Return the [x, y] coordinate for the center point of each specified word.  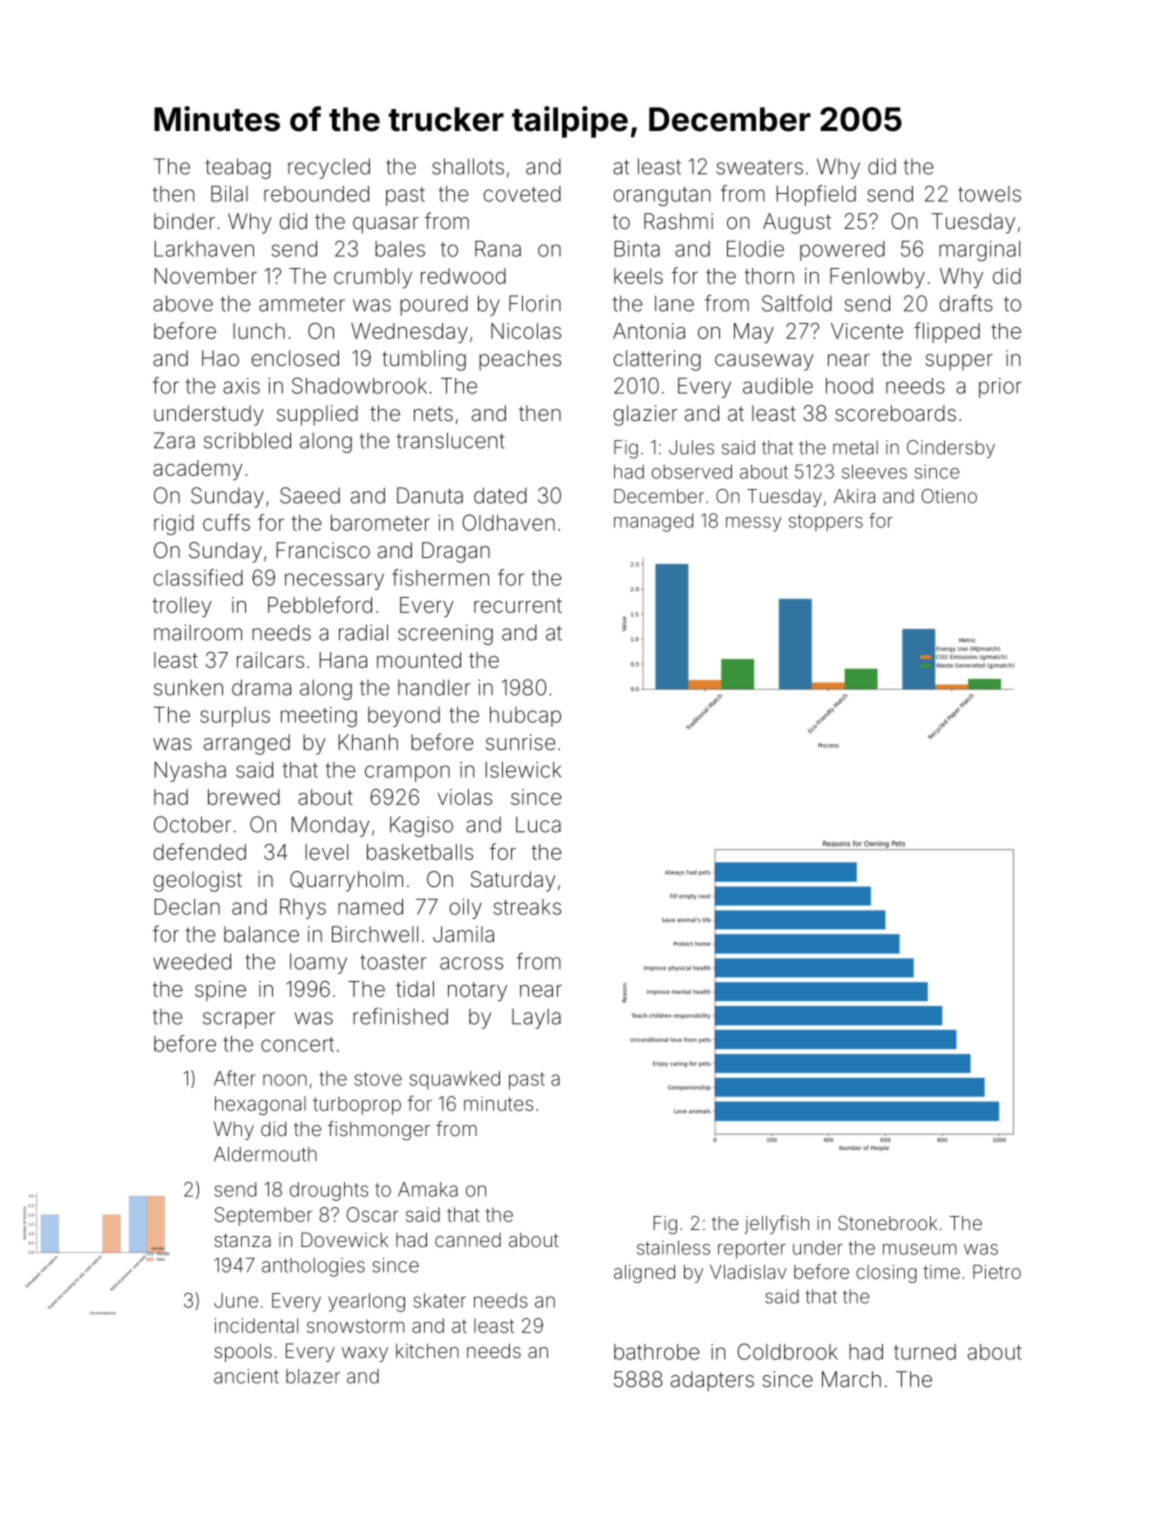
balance [261, 934]
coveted [522, 194]
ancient [246, 1376]
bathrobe [656, 1352]
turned [925, 1352]
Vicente [867, 331]
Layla [536, 1018]
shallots [468, 166]
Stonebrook [887, 1223]
